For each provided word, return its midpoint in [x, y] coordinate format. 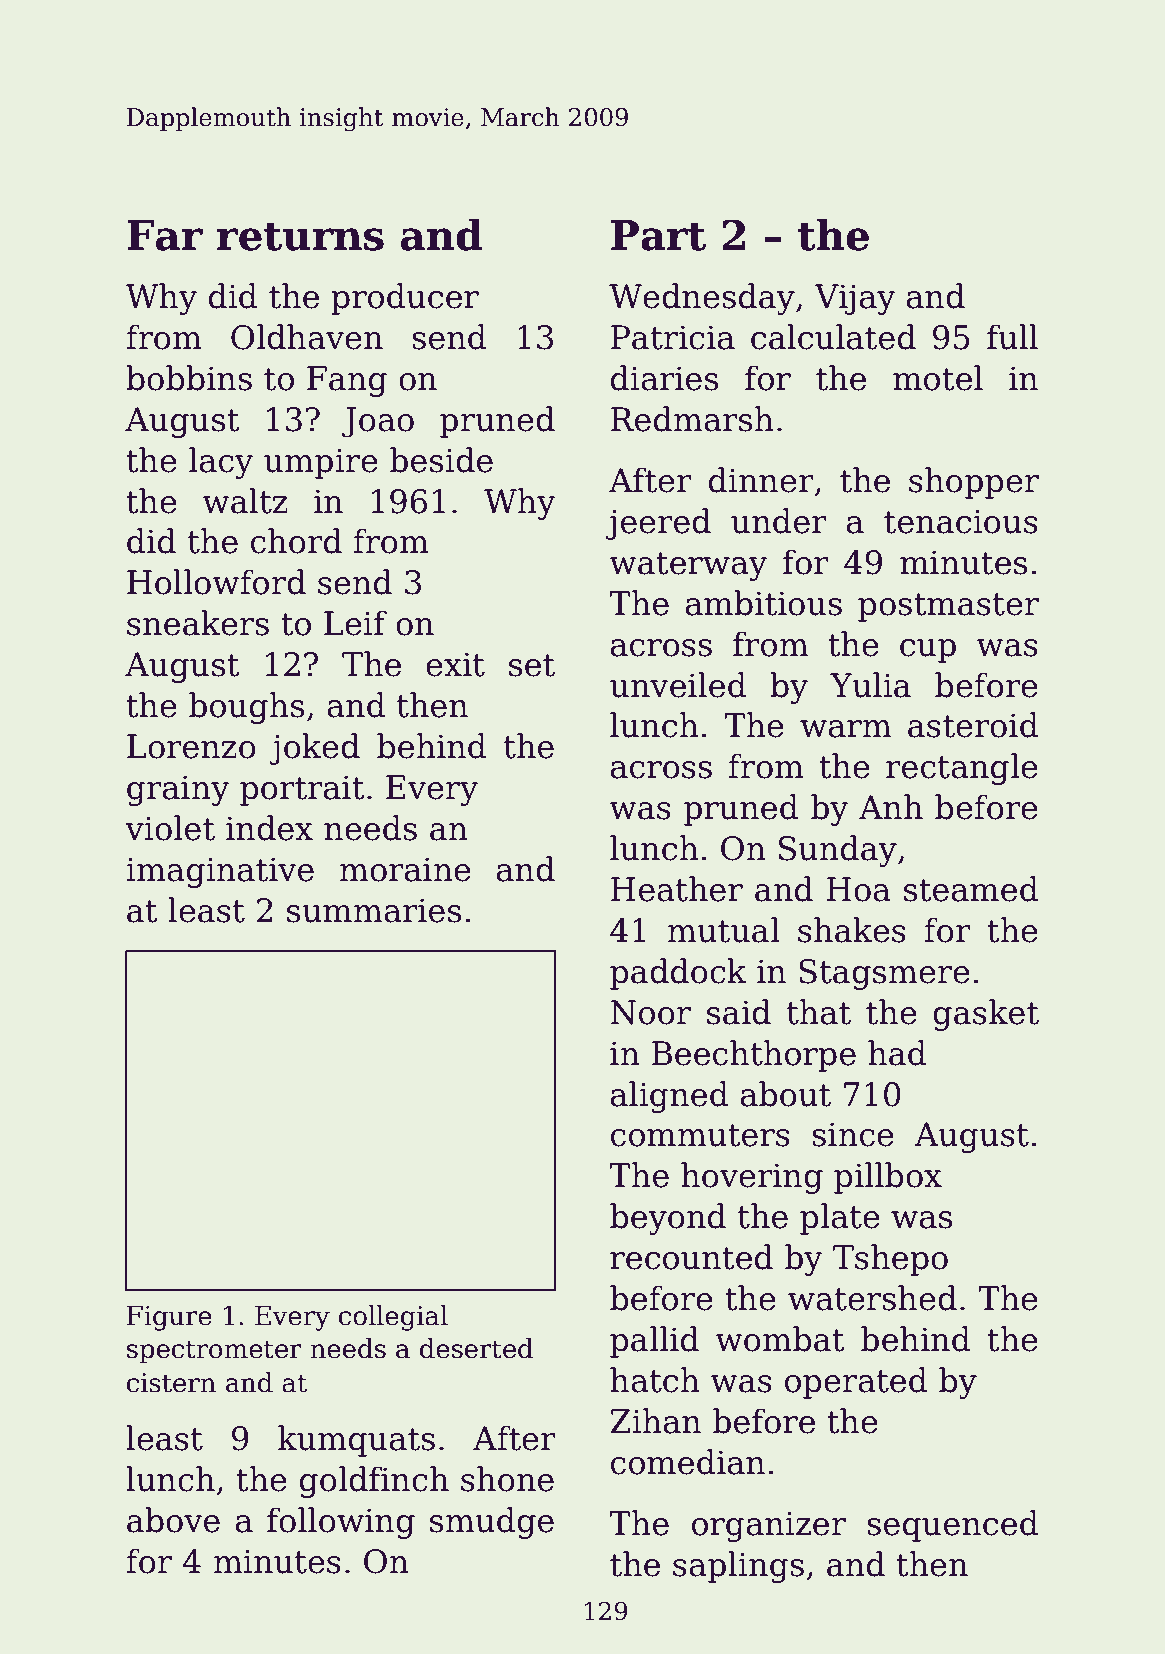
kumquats [356, 1441]
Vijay [855, 299]
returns [300, 236]
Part [658, 235]
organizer [769, 1526]
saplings [738, 1567]
